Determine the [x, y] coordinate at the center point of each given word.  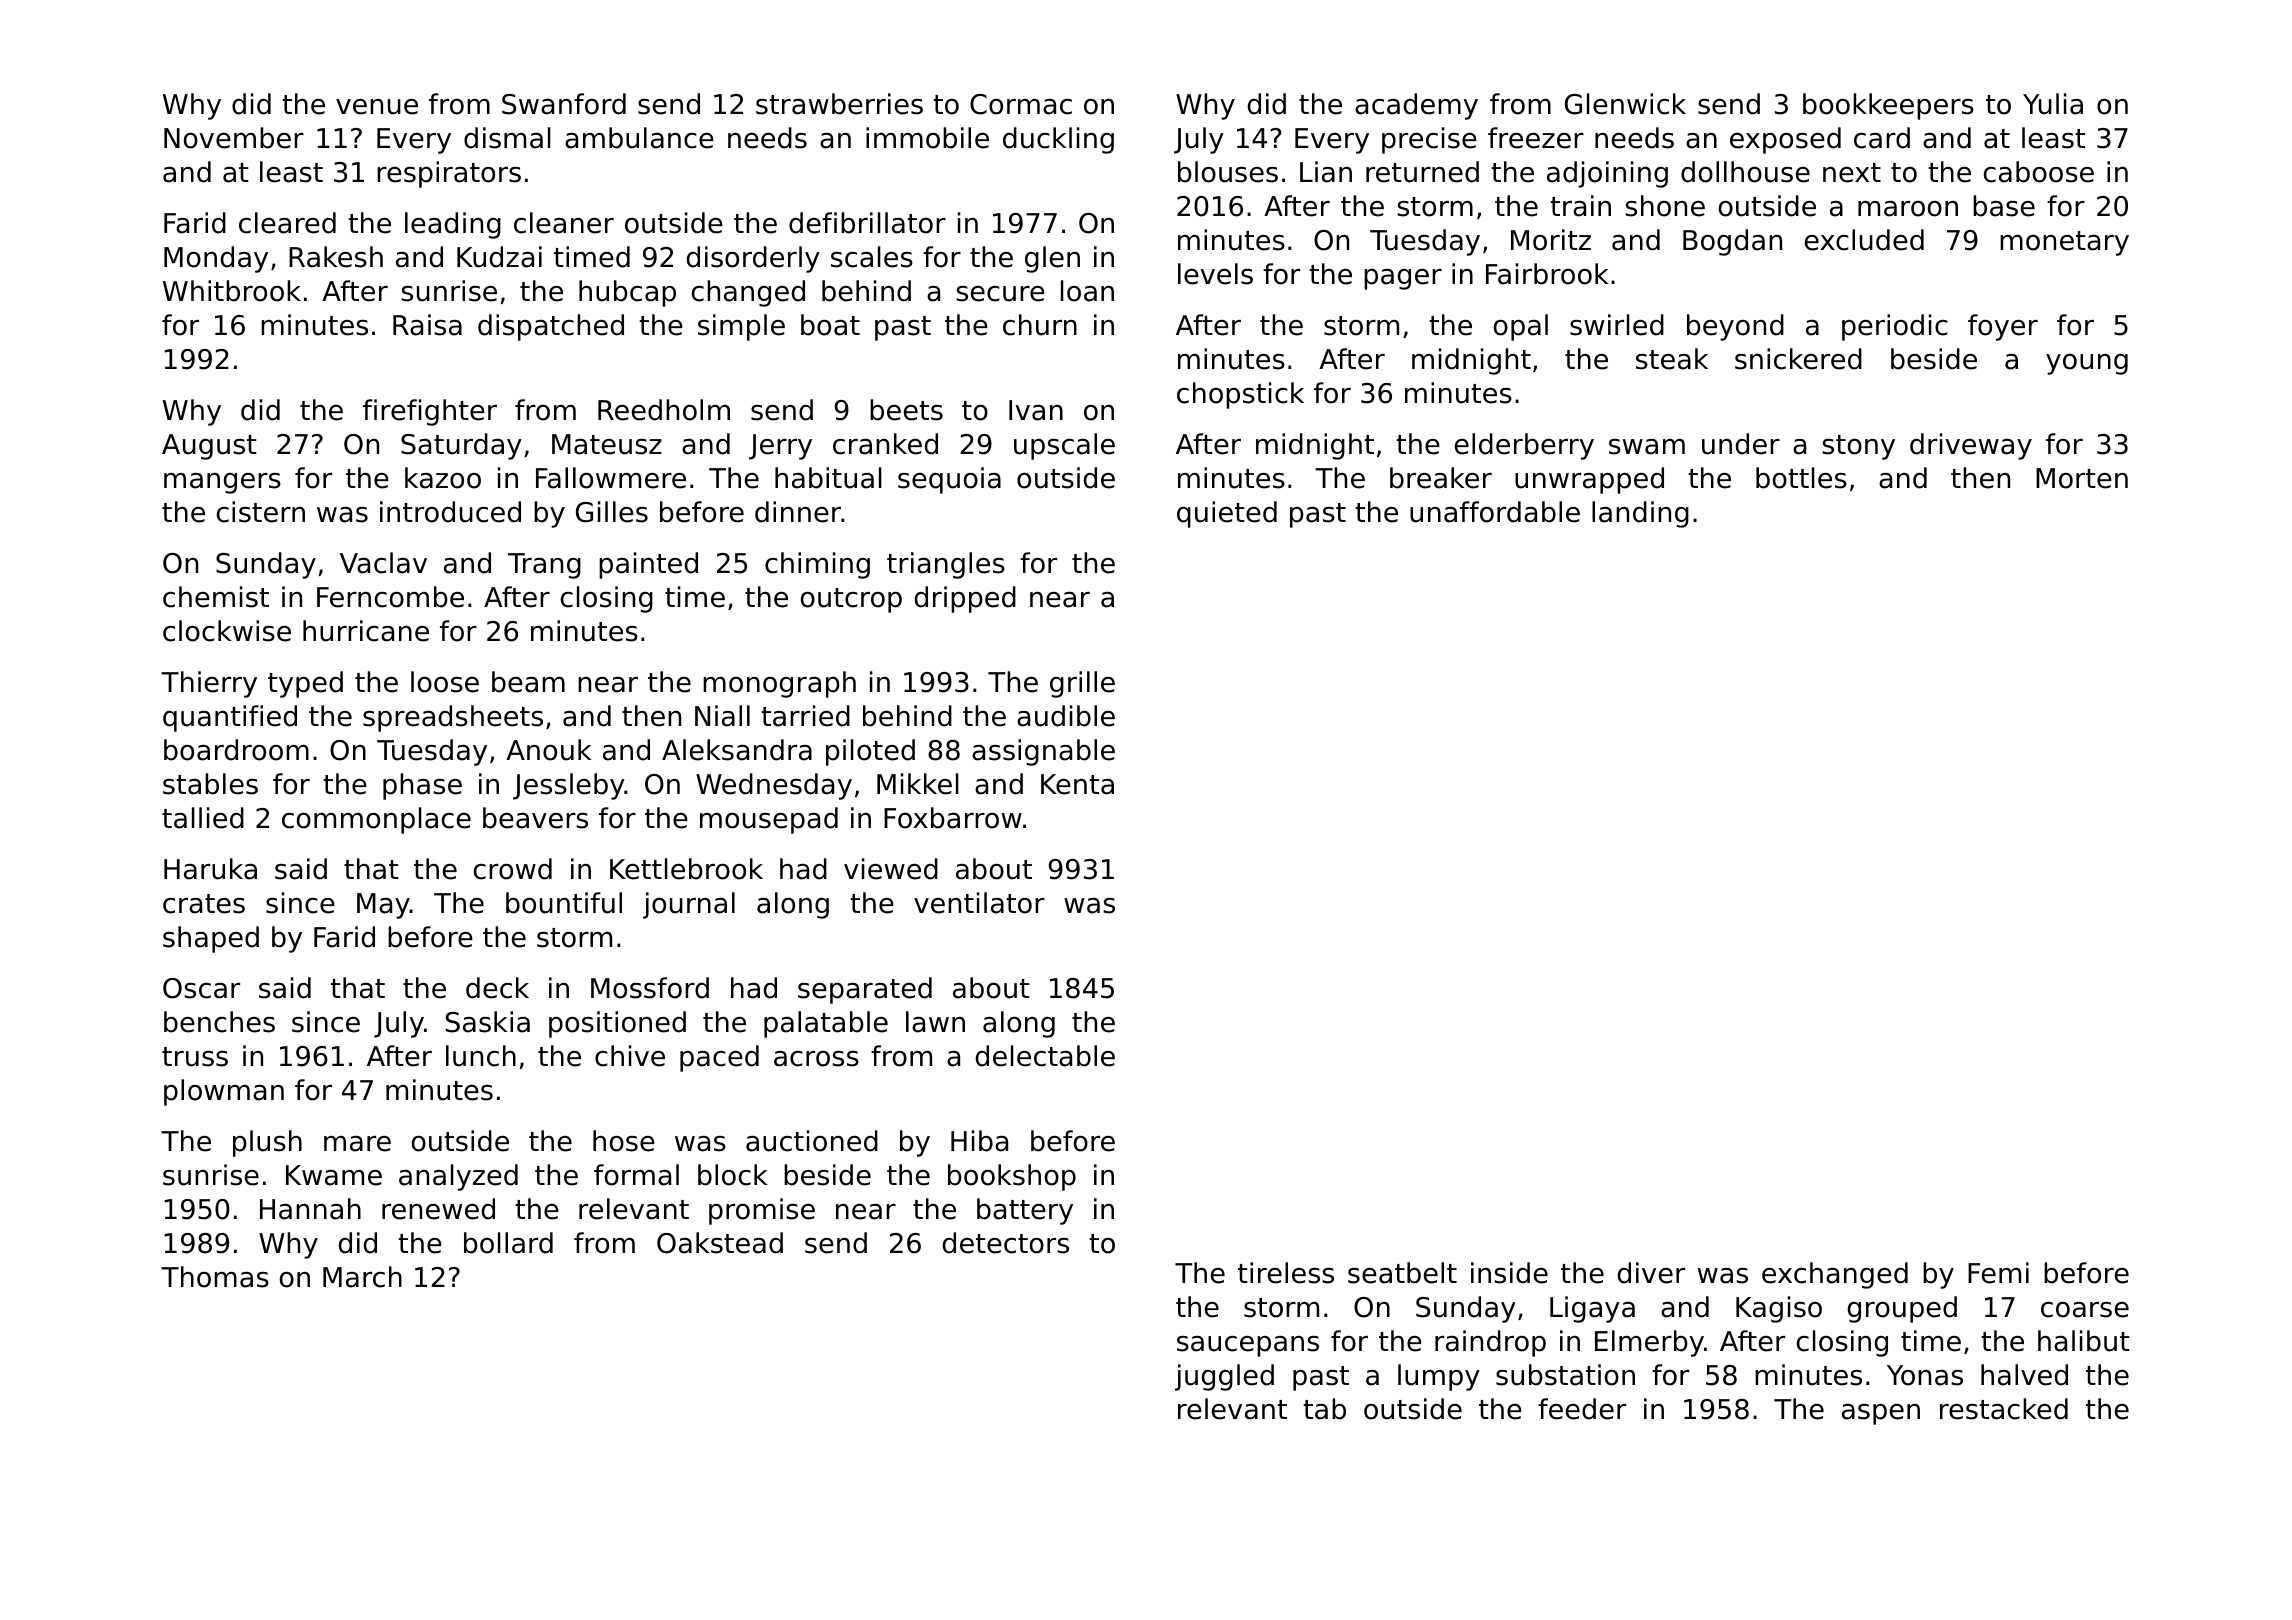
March [362, 1277]
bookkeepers [1888, 106]
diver [1651, 1273]
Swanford [564, 104]
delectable [1045, 1056]
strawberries [839, 104]
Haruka [210, 869]
